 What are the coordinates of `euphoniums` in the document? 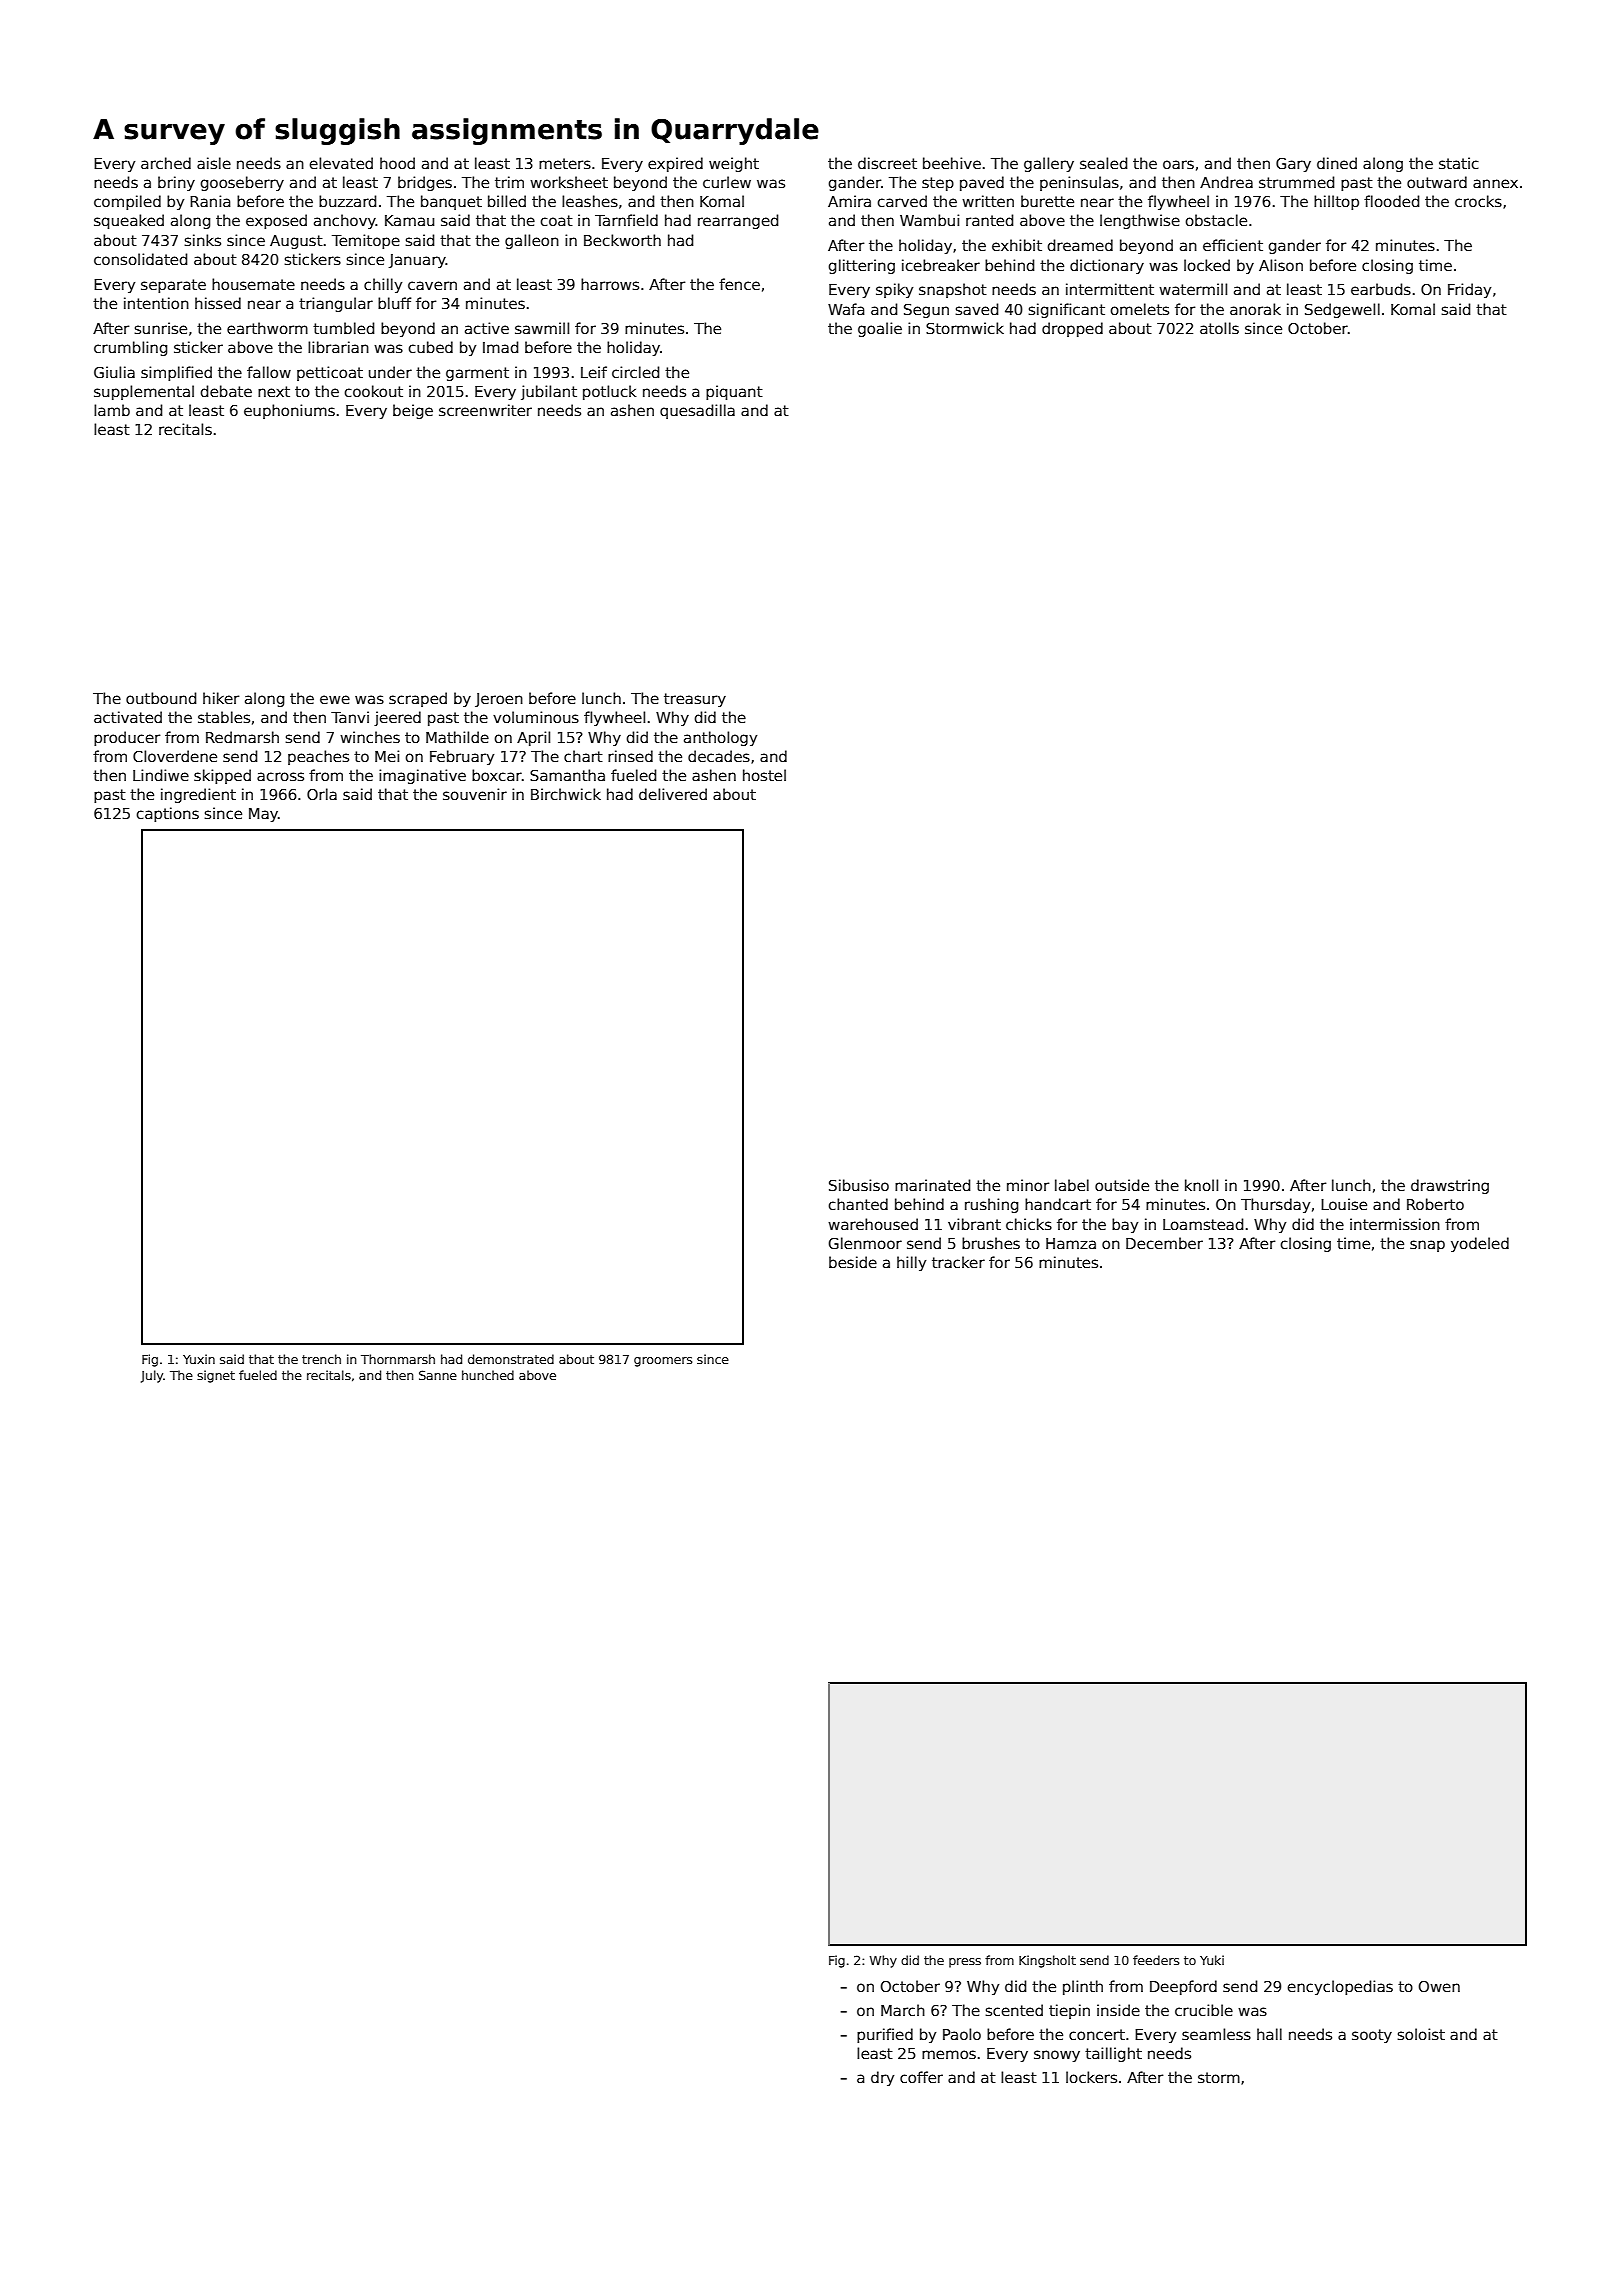 It's located at (289, 411).
